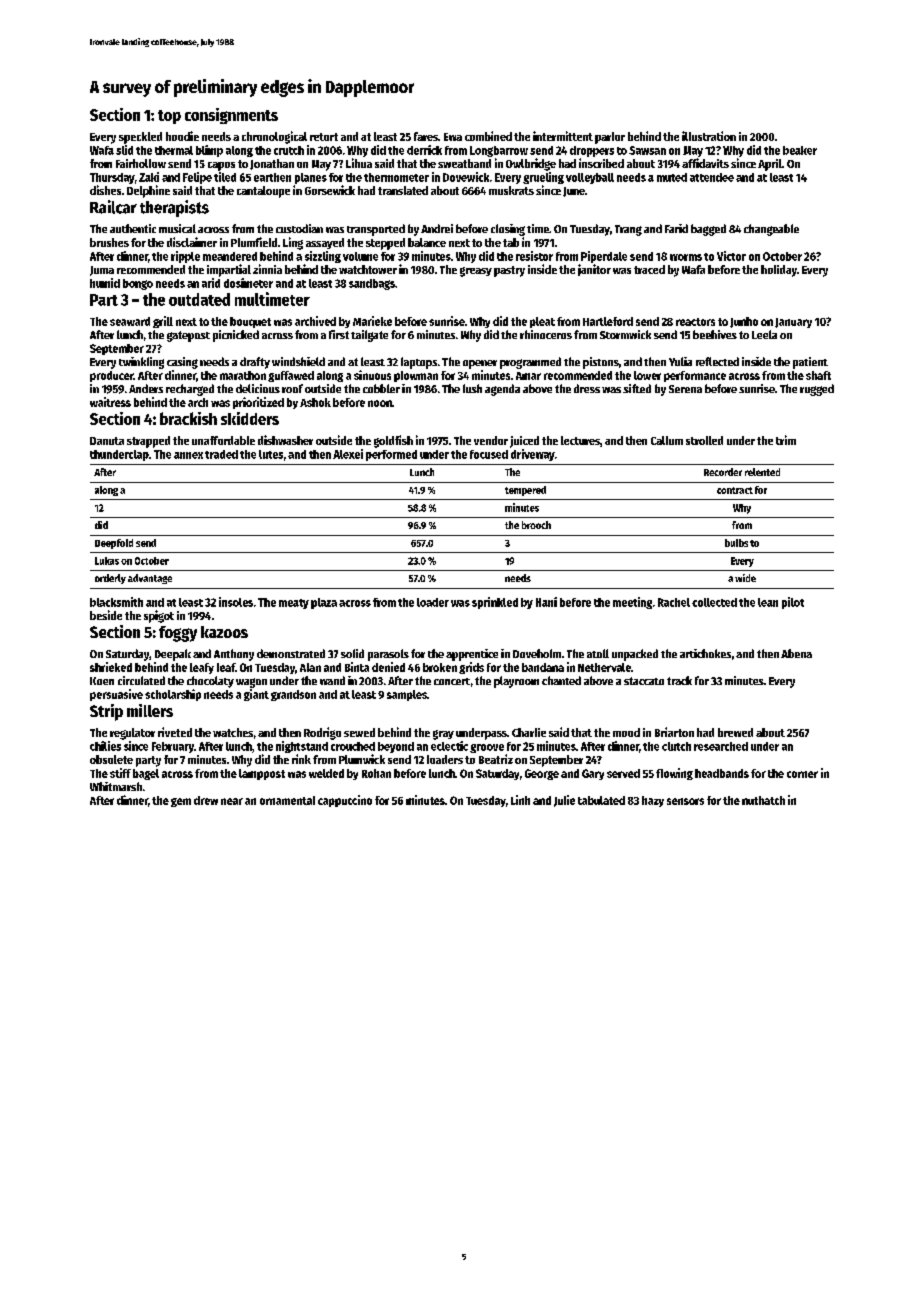 Image resolution: width=924 pixels, height=1308 pixels. What do you see at coordinates (709, 136) in the image?
I see `illustration` at bounding box center [709, 136].
